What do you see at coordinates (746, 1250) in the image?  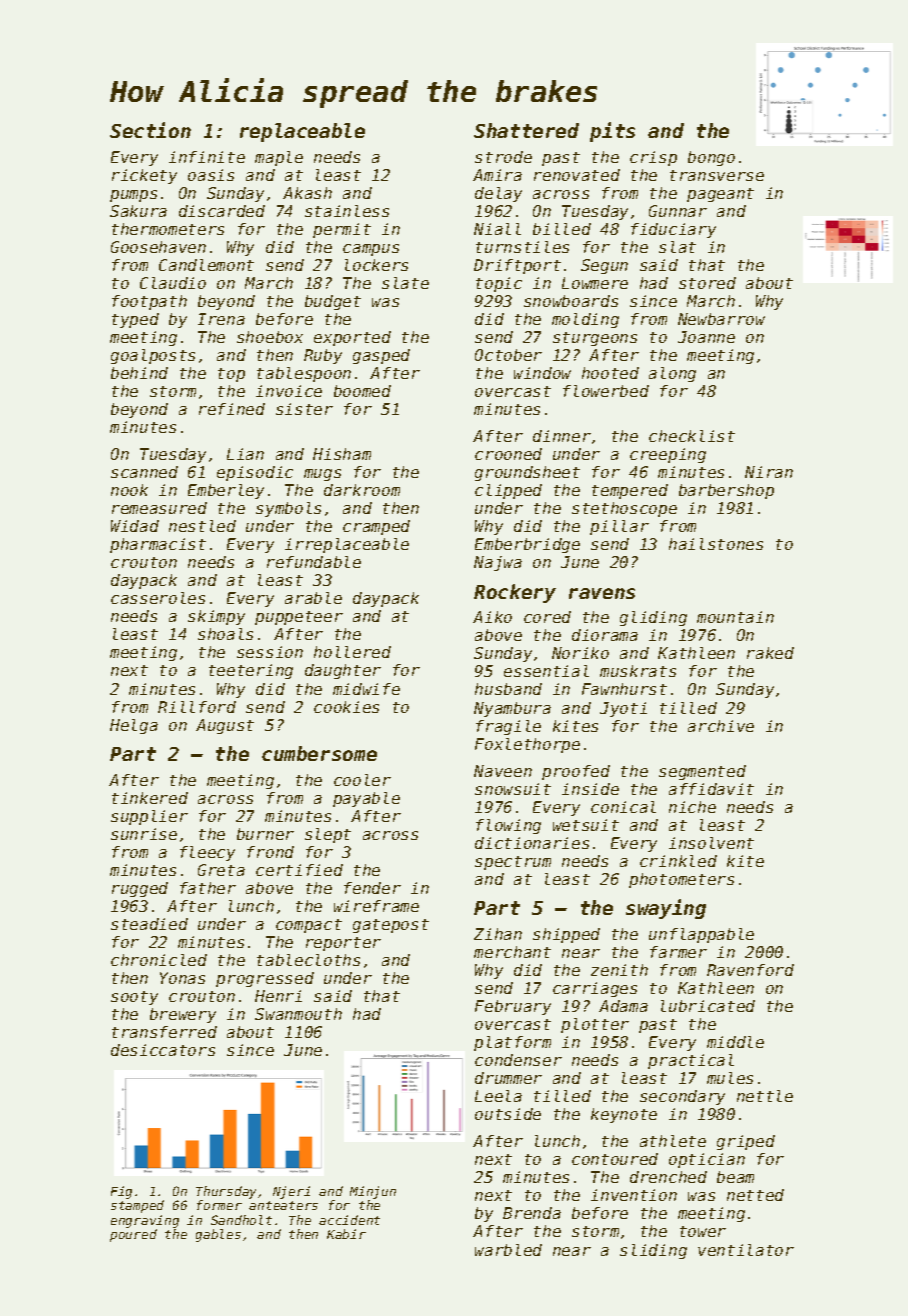 I see `ventilator` at bounding box center [746, 1250].
